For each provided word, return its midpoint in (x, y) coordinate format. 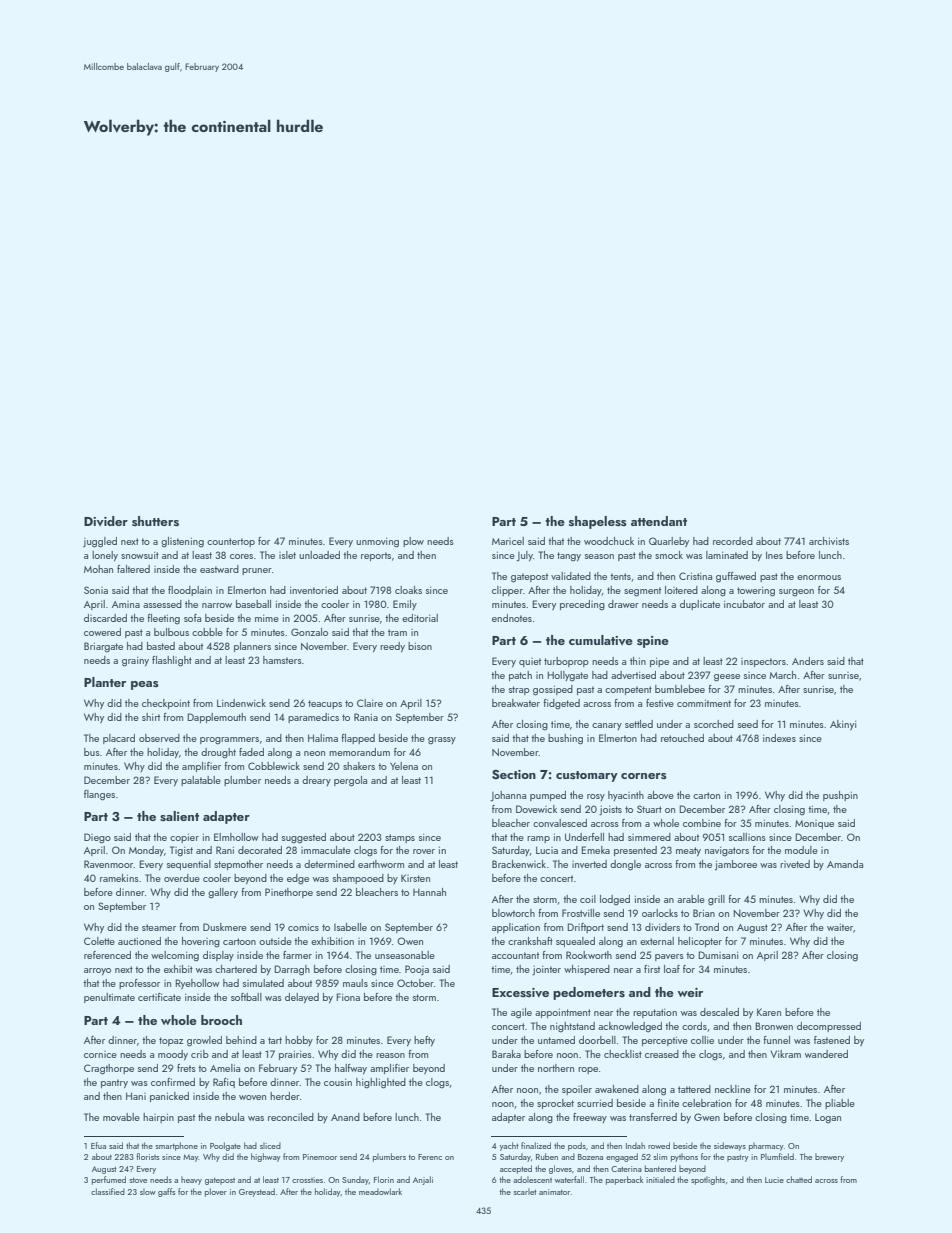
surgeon (796, 593)
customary (587, 776)
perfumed (109, 1180)
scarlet (525, 1191)
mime (267, 618)
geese (727, 678)
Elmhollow (236, 837)
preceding (582, 605)
